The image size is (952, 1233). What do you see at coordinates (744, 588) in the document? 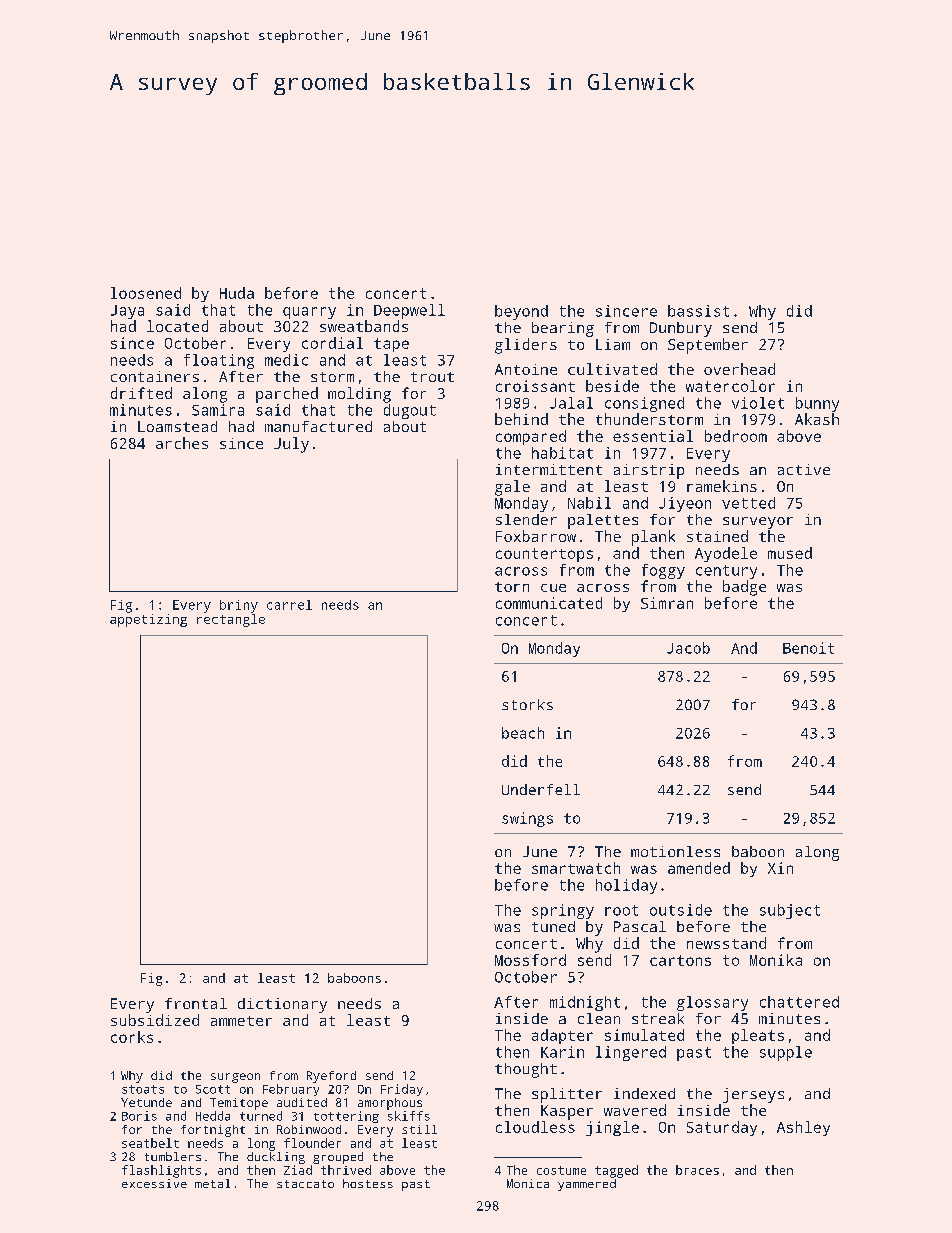
I see `badge` at bounding box center [744, 588].
